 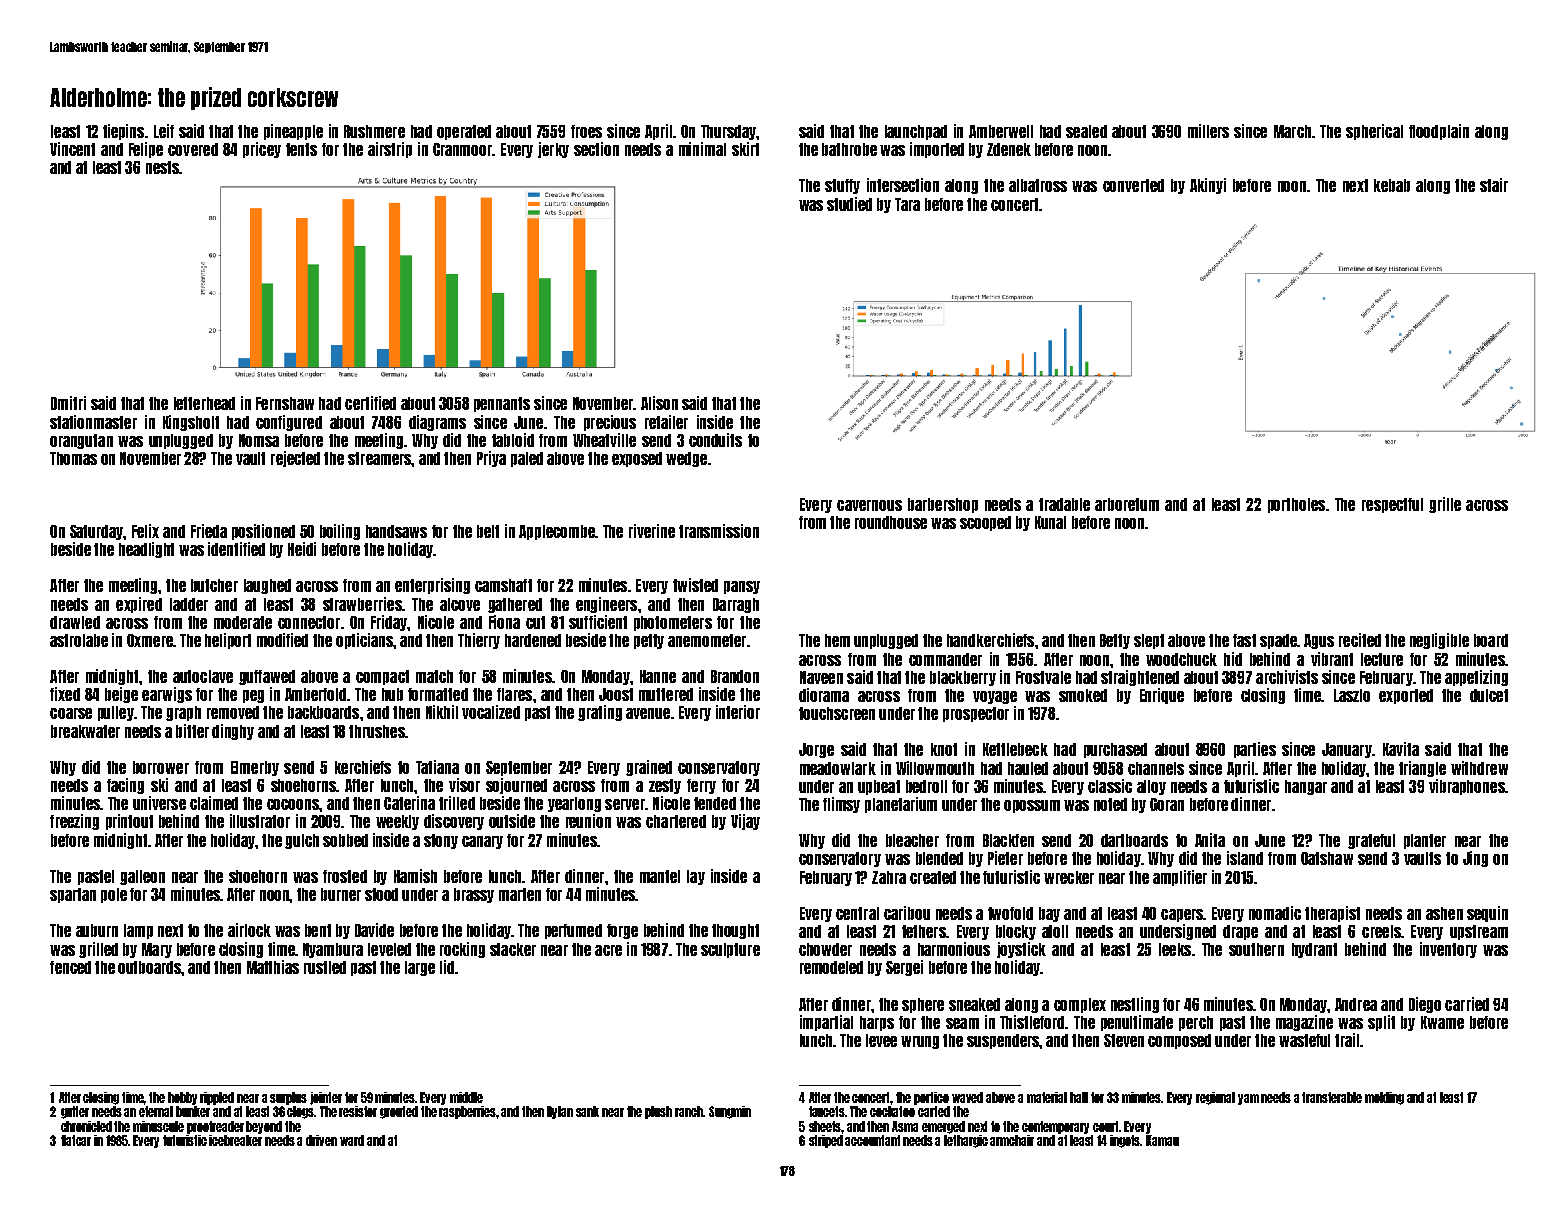 I want to click on Betty, so click(x=1115, y=641).
